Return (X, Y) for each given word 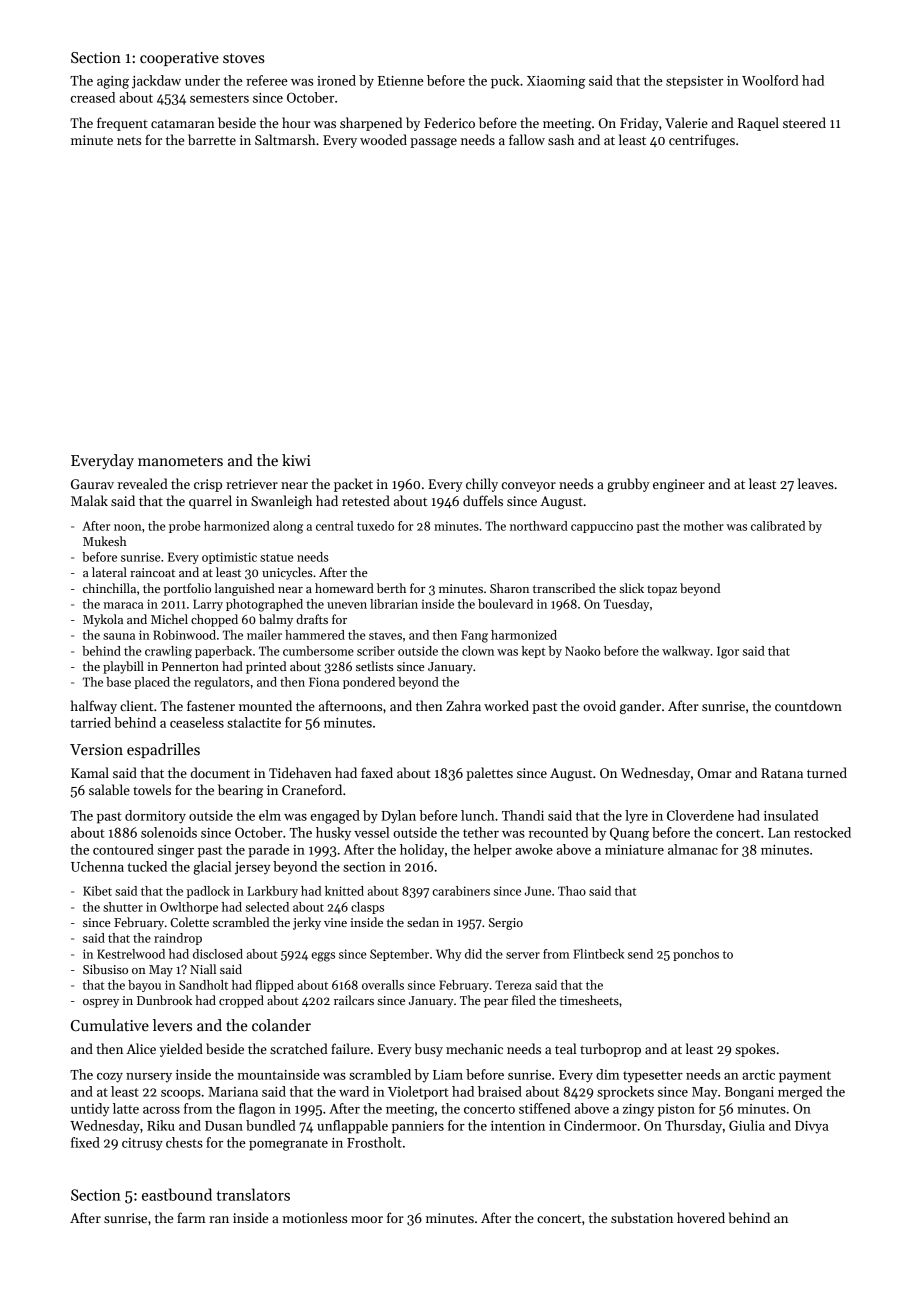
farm (191, 1217)
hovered (701, 1217)
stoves (244, 58)
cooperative (179, 59)
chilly (482, 485)
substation (642, 1217)
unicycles (287, 573)
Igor (728, 652)
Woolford (770, 80)
